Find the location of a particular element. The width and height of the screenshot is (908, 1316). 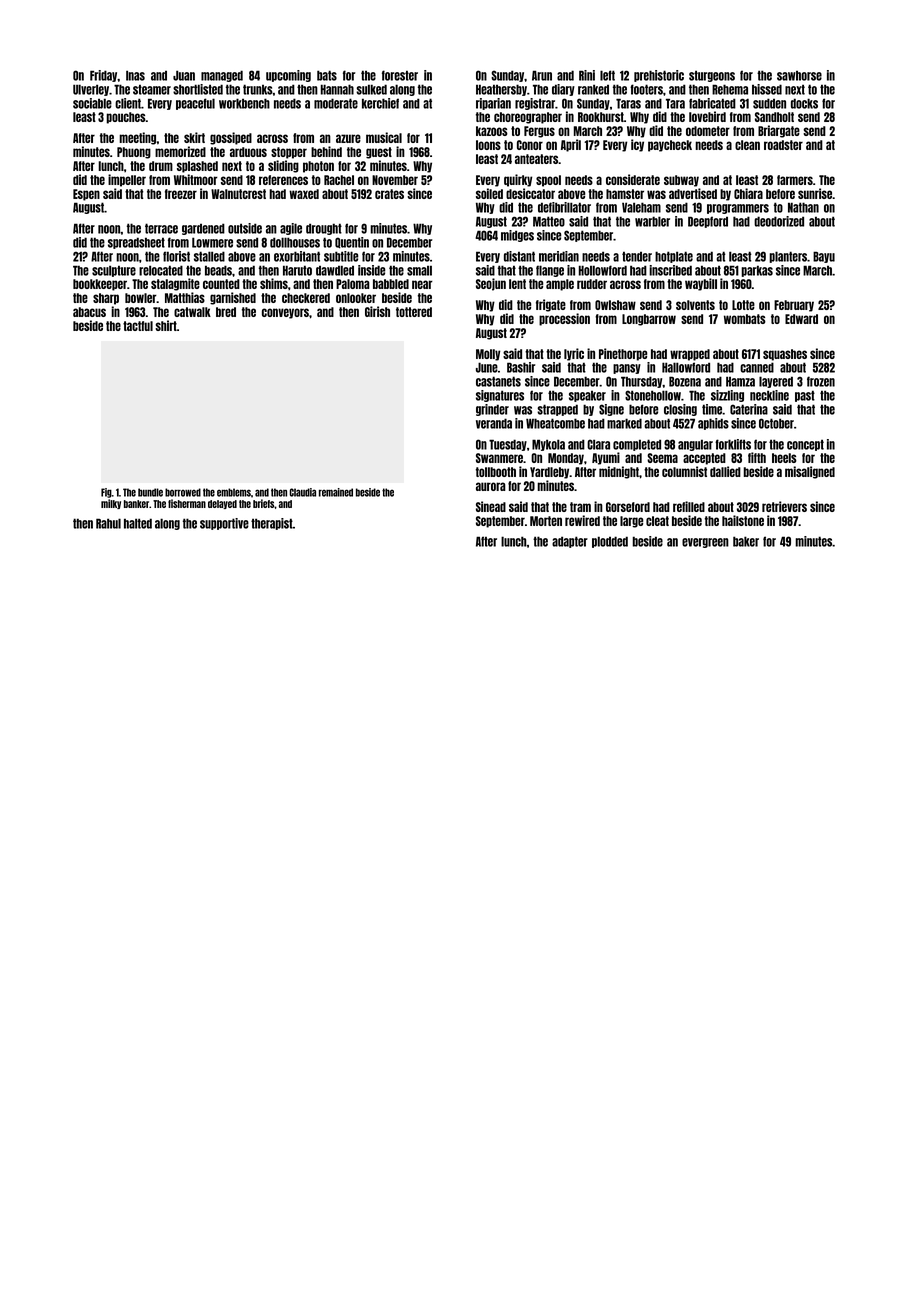

ample is located at coordinates (560, 285).
